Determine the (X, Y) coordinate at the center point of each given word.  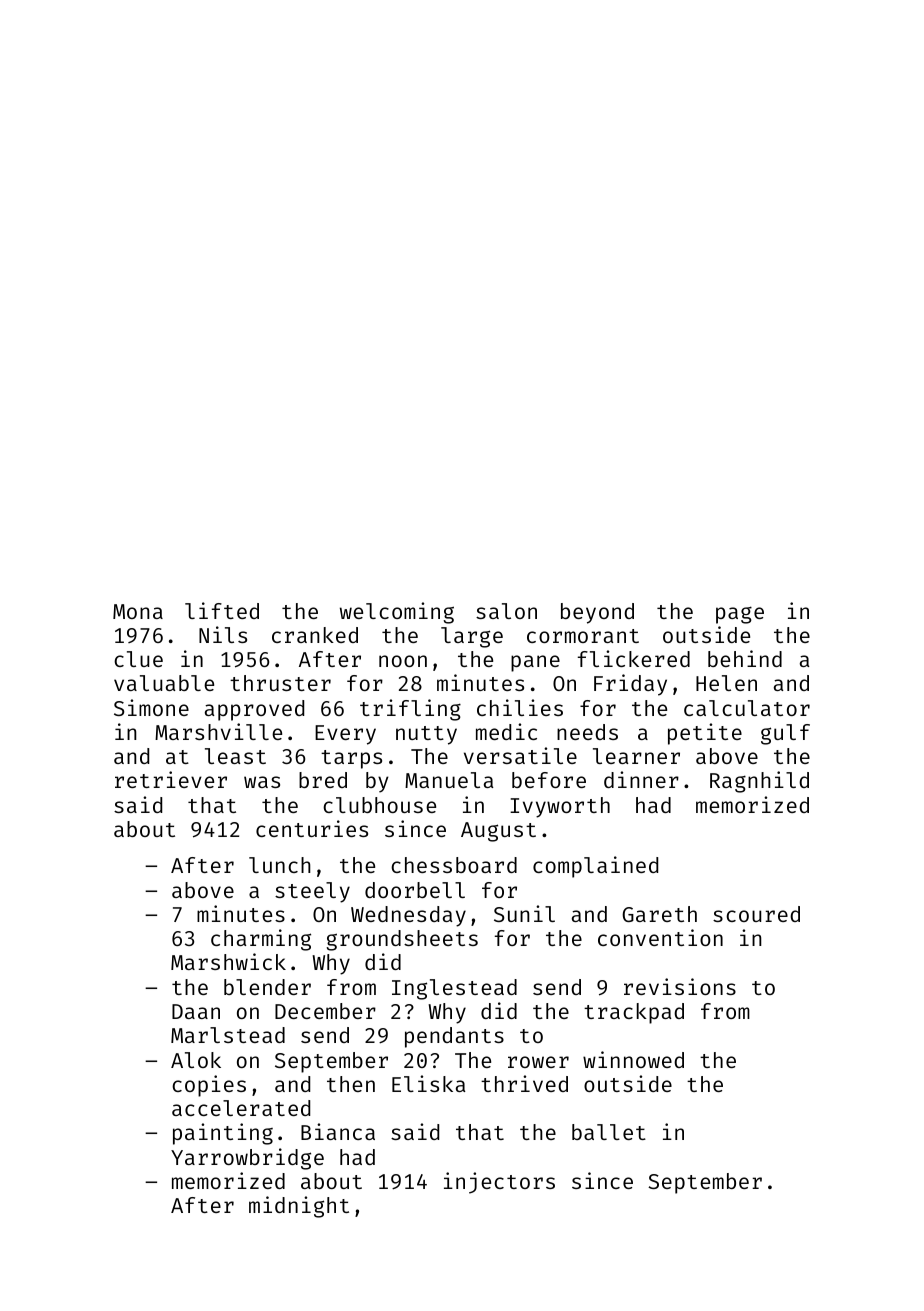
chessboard (454, 865)
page (740, 615)
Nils (223, 634)
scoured (756, 914)
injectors (499, 1183)
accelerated (241, 1108)
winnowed (633, 1059)
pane (535, 663)
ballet (609, 1132)
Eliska (428, 1083)
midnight (299, 1207)
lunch (280, 865)
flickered (634, 658)
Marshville (218, 731)
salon (506, 611)
